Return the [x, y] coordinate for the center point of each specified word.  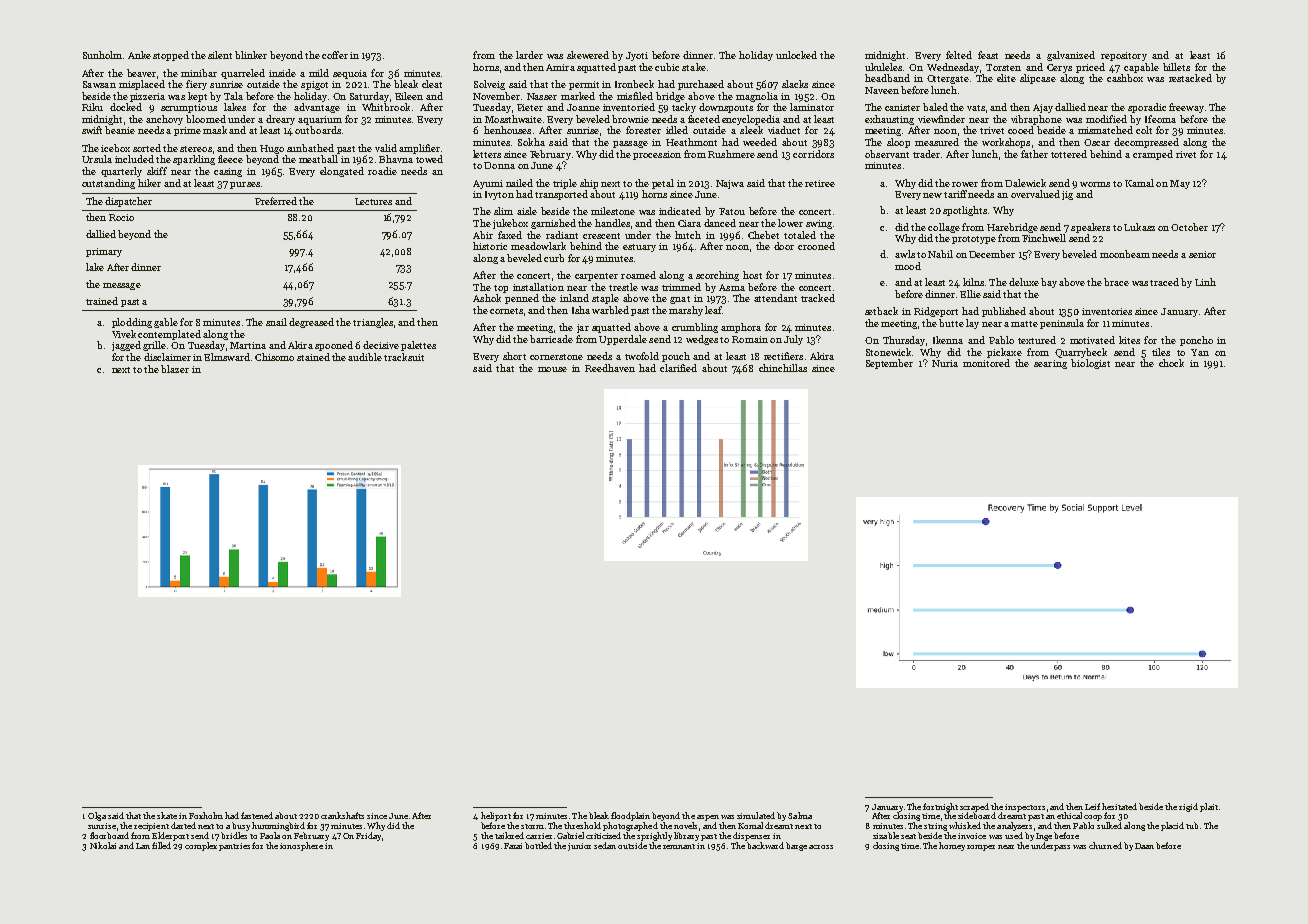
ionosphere [301, 846]
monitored [986, 363]
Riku [92, 107]
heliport [496, 816]
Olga [97, 816]
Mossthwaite [513, 119]
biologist [1090, 364]
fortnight [940, 807]
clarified [678, 368]
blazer [175, 369]
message [122, 286]
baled [935, 107]
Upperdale [623, 340]
